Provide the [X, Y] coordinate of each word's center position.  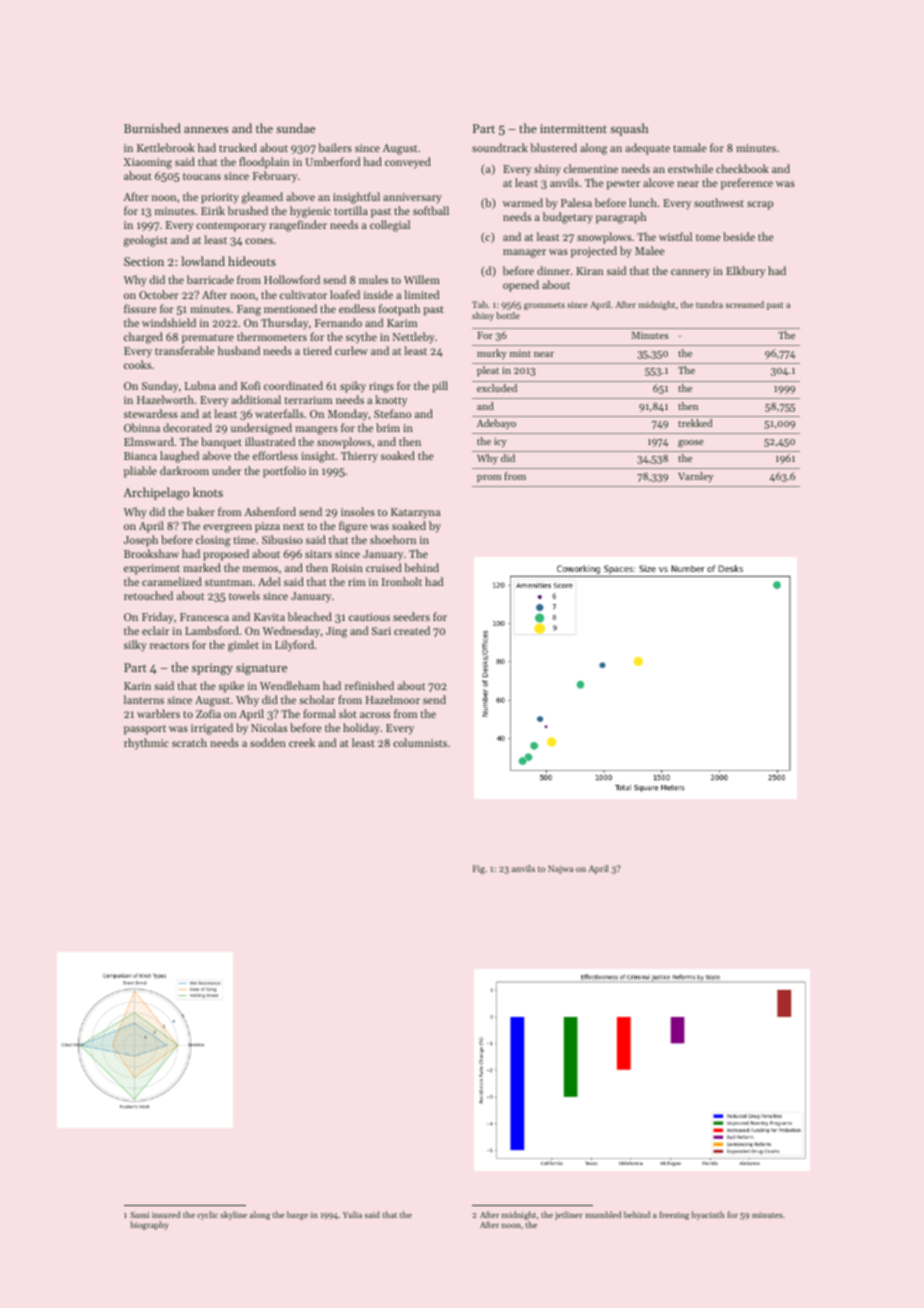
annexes [206, 130]
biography [149, 1225]
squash [629, 129]
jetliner [569, 1215]
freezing [674, 1215]
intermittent [573, 128]
